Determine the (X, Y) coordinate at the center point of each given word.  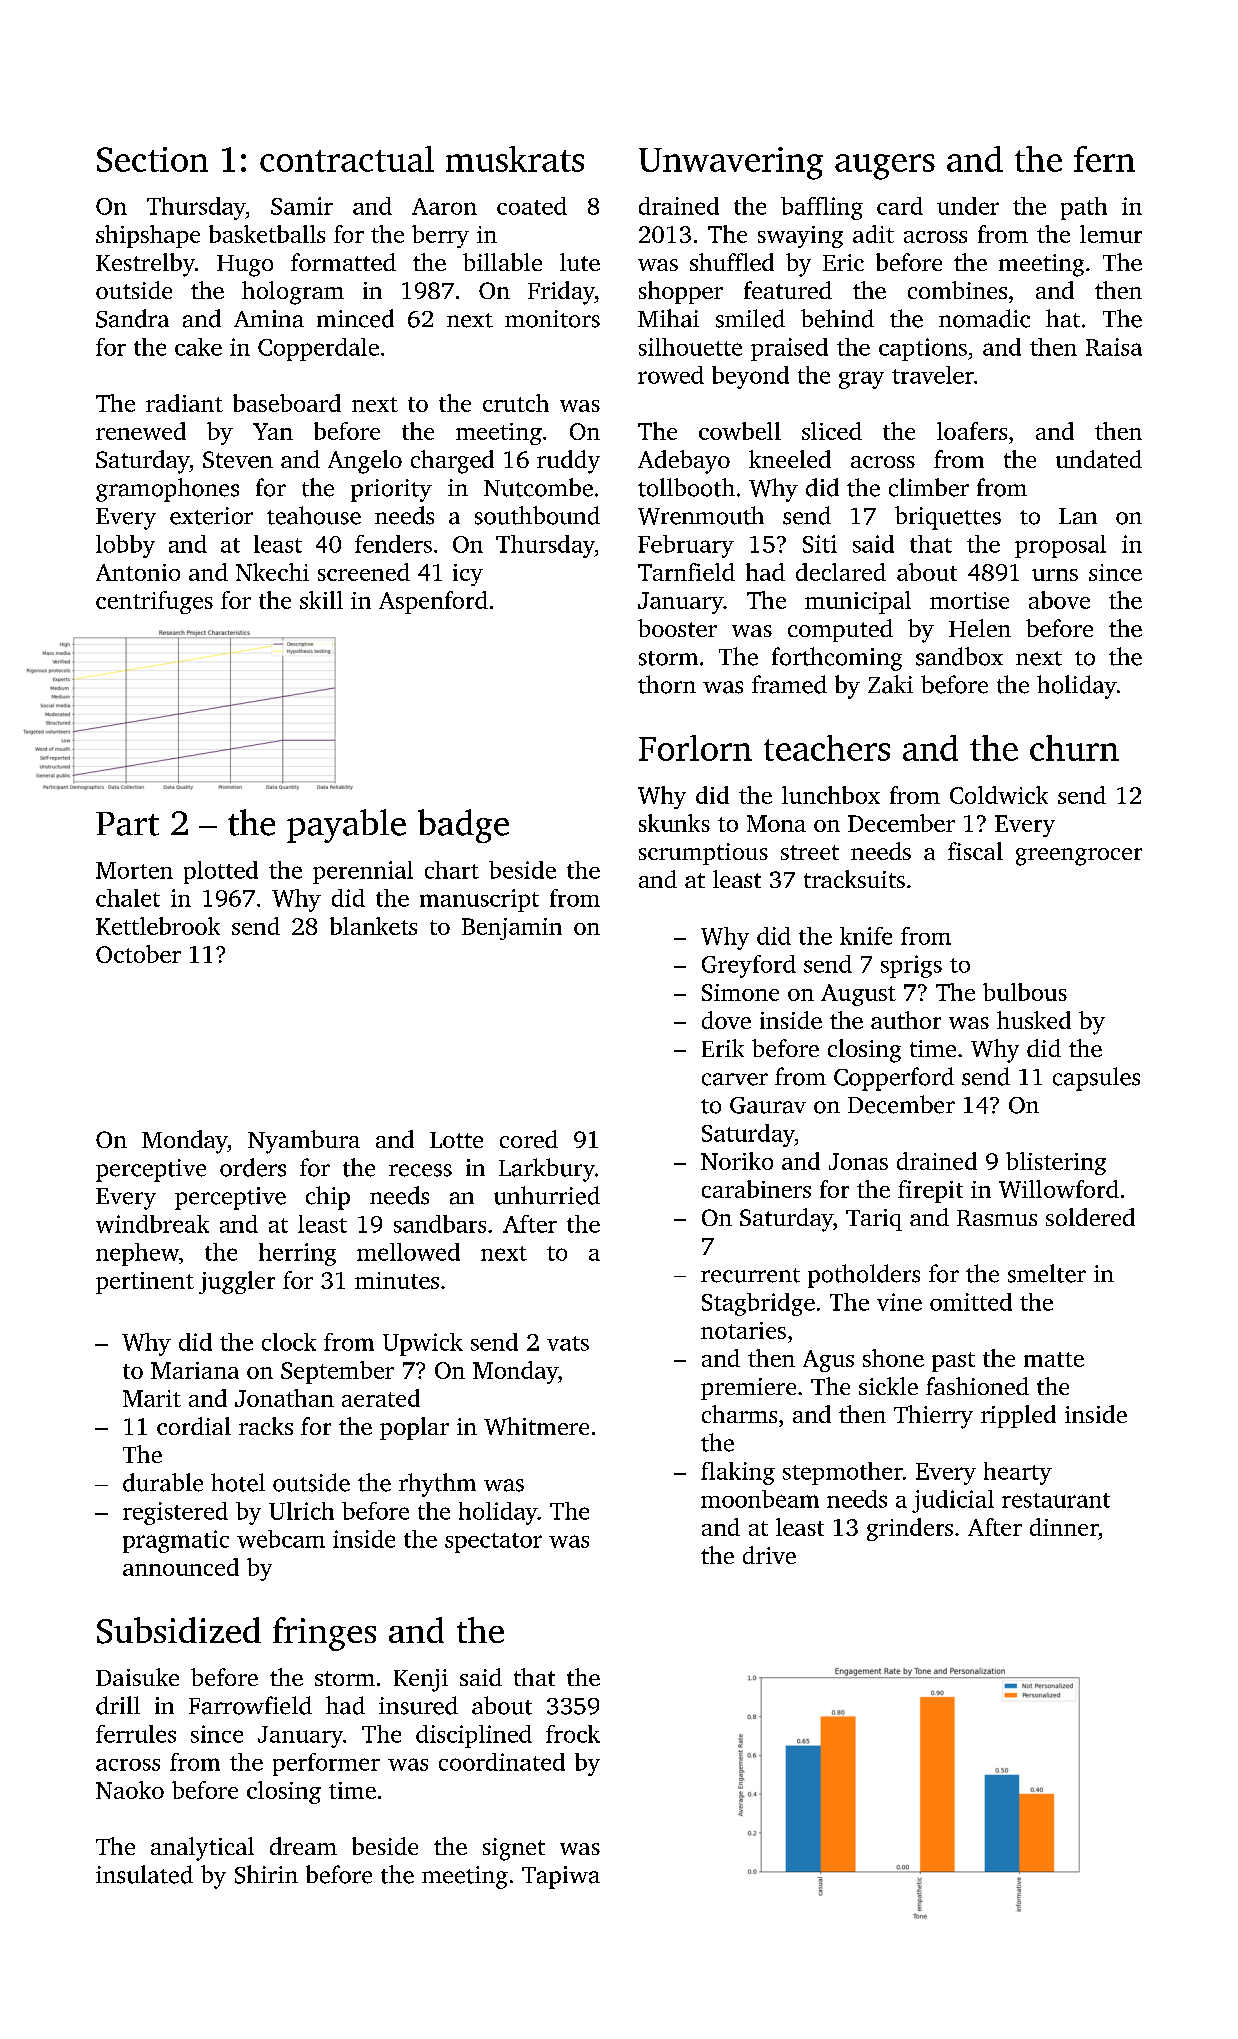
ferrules (136, 1734)
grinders (910, 1529)
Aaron (444, 206)
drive (769, 1555)
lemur (1111, 234)
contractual (347, 159)
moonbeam (760, 1499)
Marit (152, 1398)
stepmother (843, 1473)
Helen (980, 628)
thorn (667, 684)
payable (346, 826)
